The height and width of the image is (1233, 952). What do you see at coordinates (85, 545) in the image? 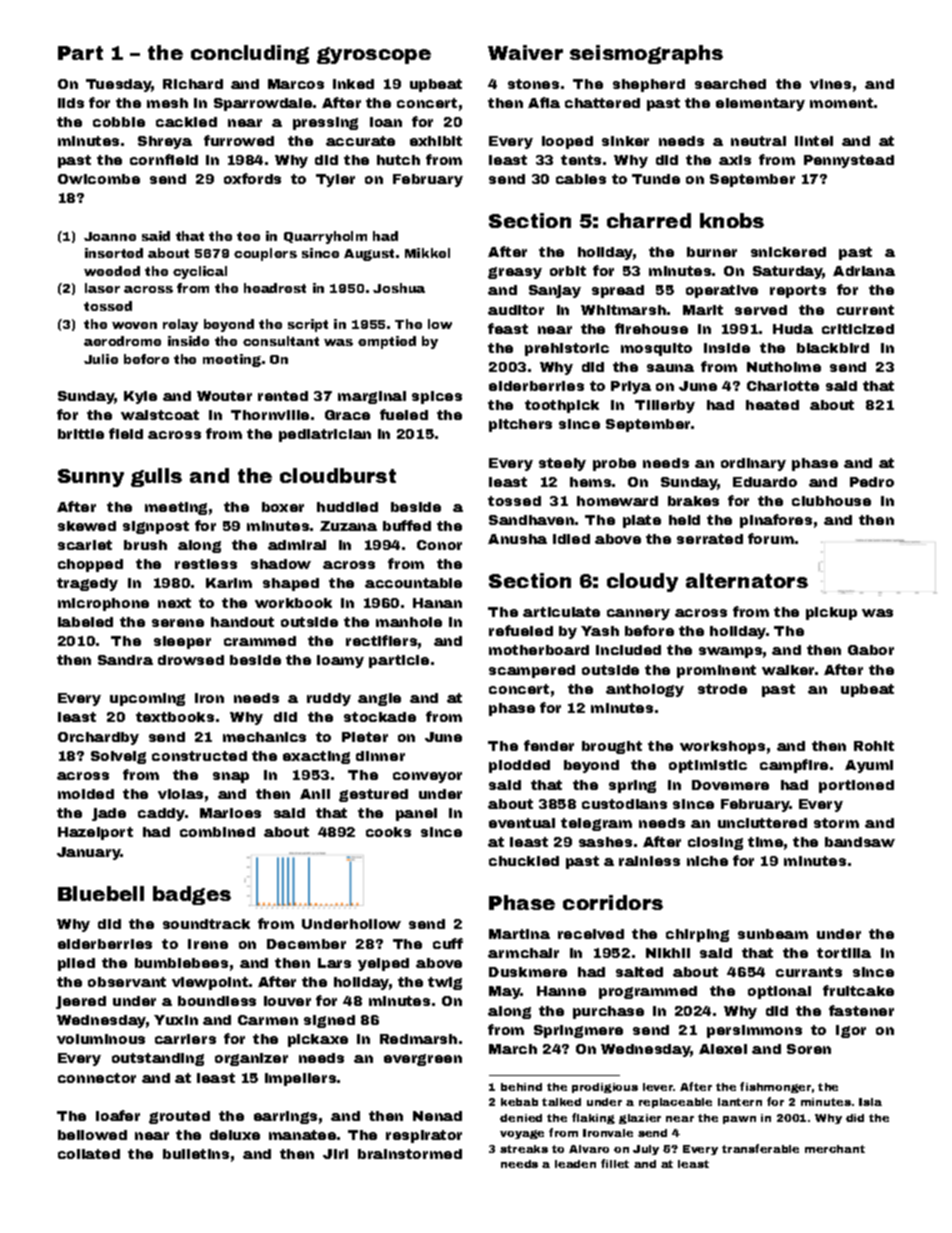
I see `scarlet` at bounding box center [85, 545].
